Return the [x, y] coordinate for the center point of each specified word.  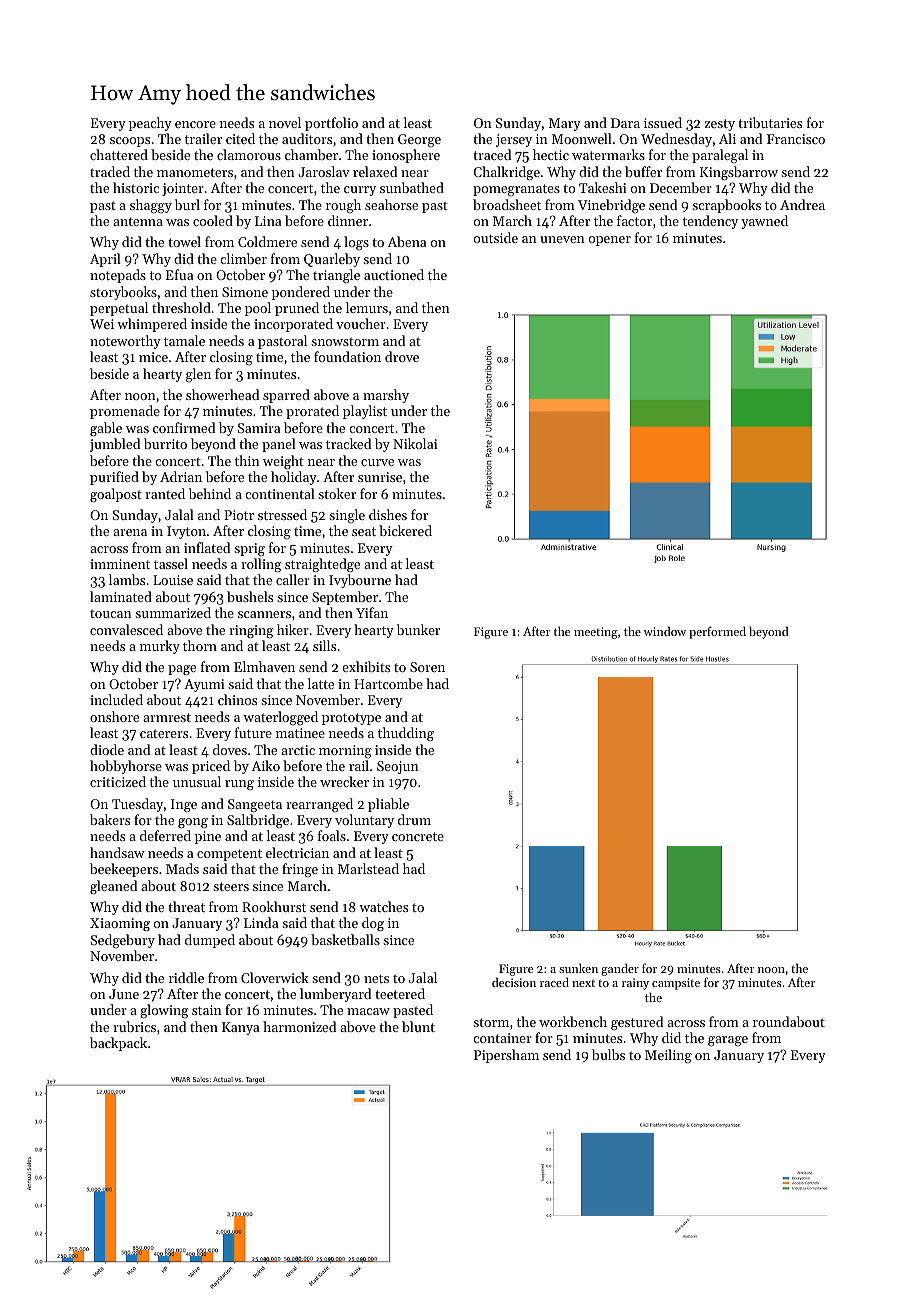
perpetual [119, 309]
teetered [400, 993]
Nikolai [415, 443]
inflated [207, 547]
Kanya [241, 1028]
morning [345, 751]
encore [195, 124]
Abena [407, 241]
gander [620, 969]
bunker [418, 629]
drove [402, 356]
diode [107, 749]
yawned [764, 222]
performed [717, 632]
